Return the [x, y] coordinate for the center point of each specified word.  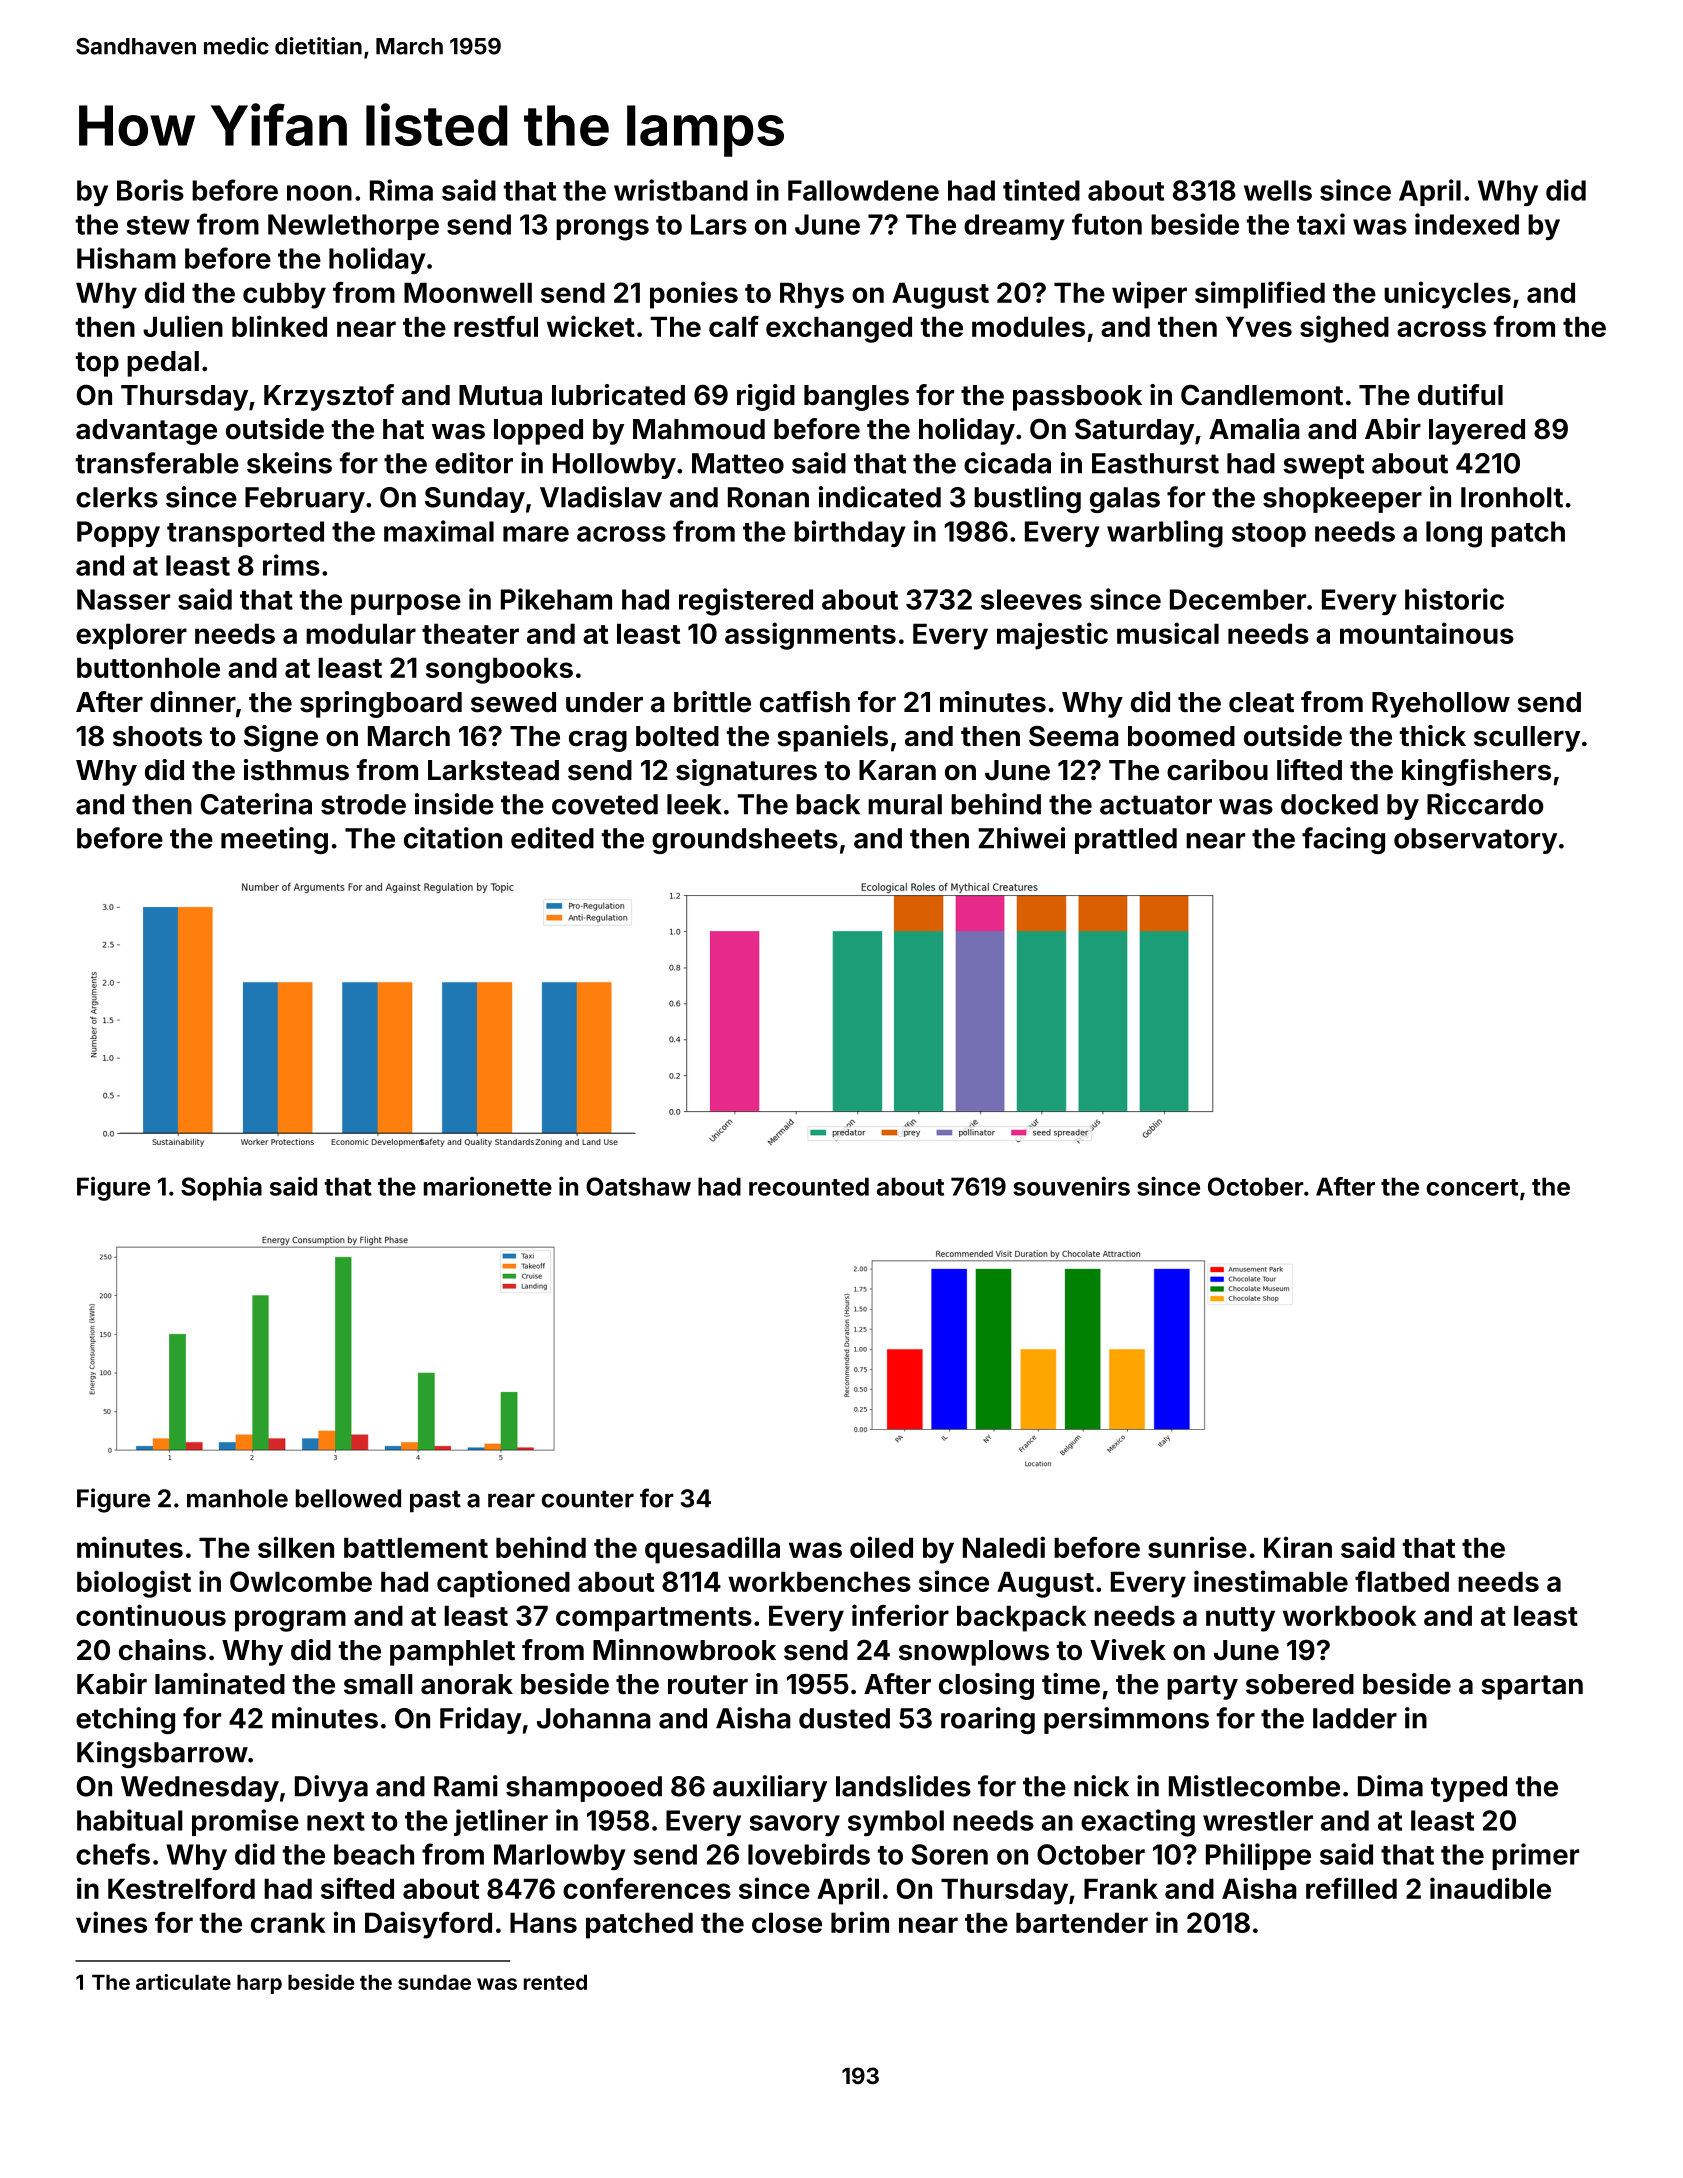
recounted [809, 1186]
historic [1454, 599]
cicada [1007, 463]
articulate [183, 1982]
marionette [488, 1186]
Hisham [126, 258]
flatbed [1402, 1581]
